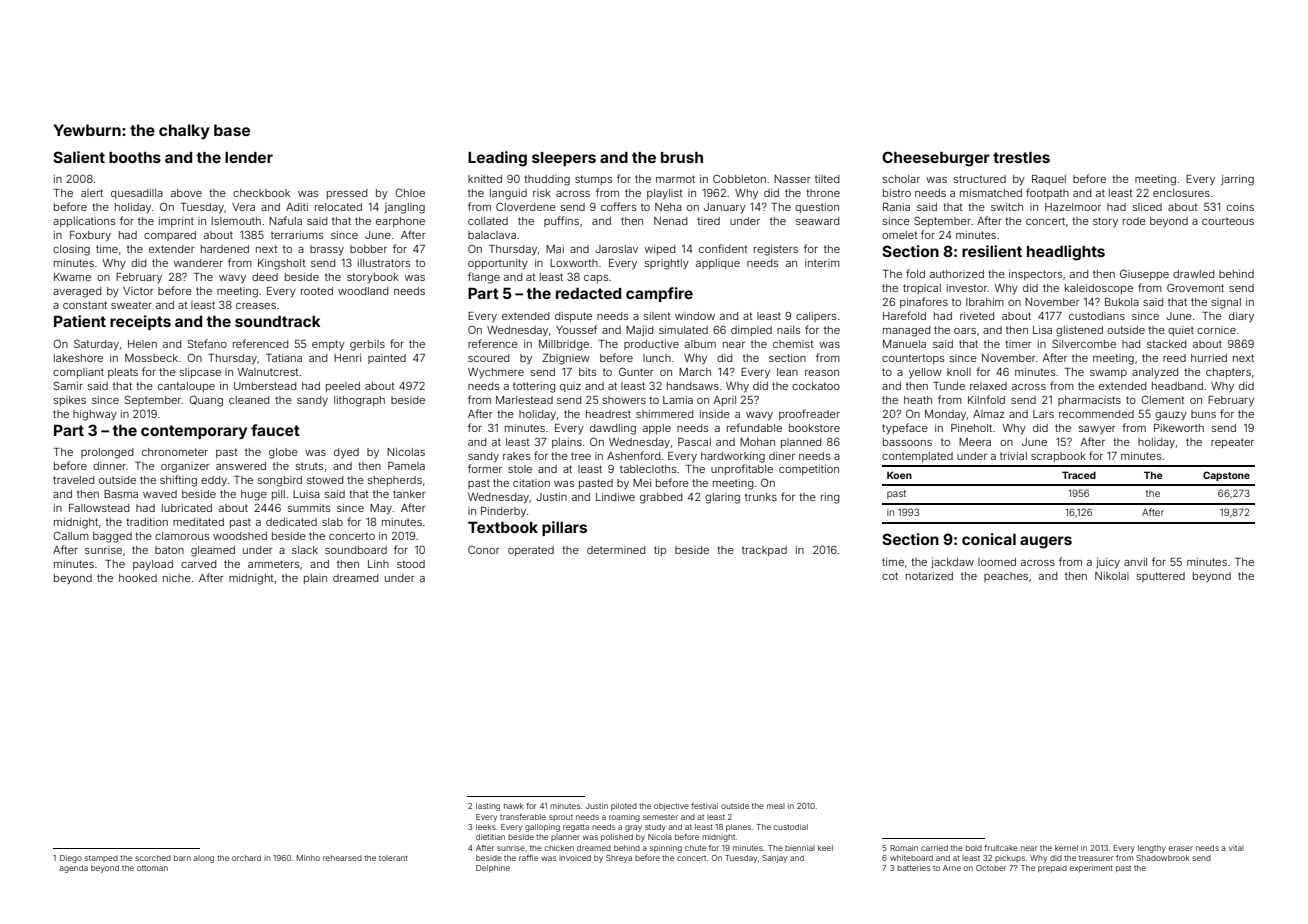 The image size is (1308, 924). Describe the element at coordinates (1021, 157) in the screenshot. I see `trestles` at that location.
